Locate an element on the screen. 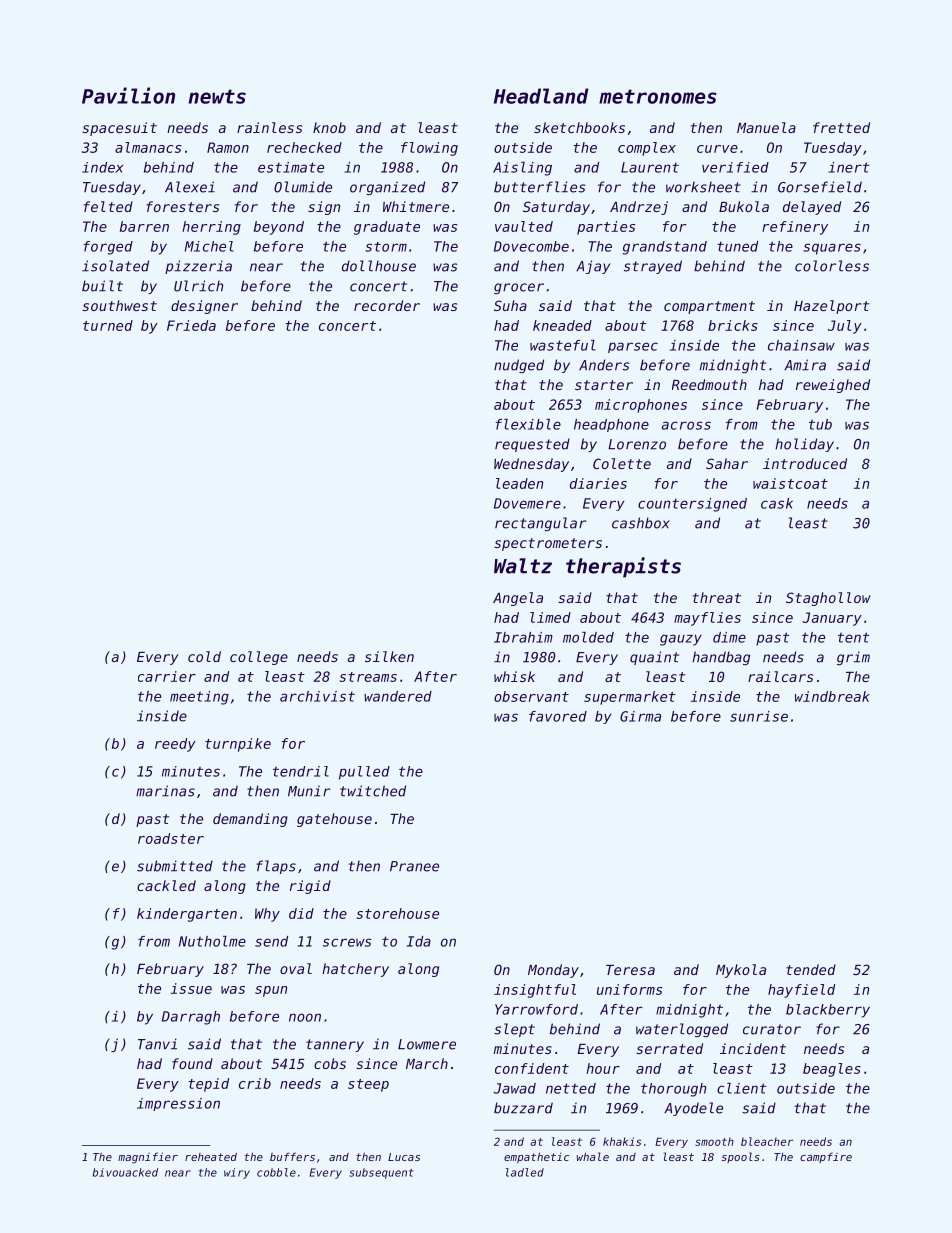  subsequent is located at coordinates (381, 1173).
